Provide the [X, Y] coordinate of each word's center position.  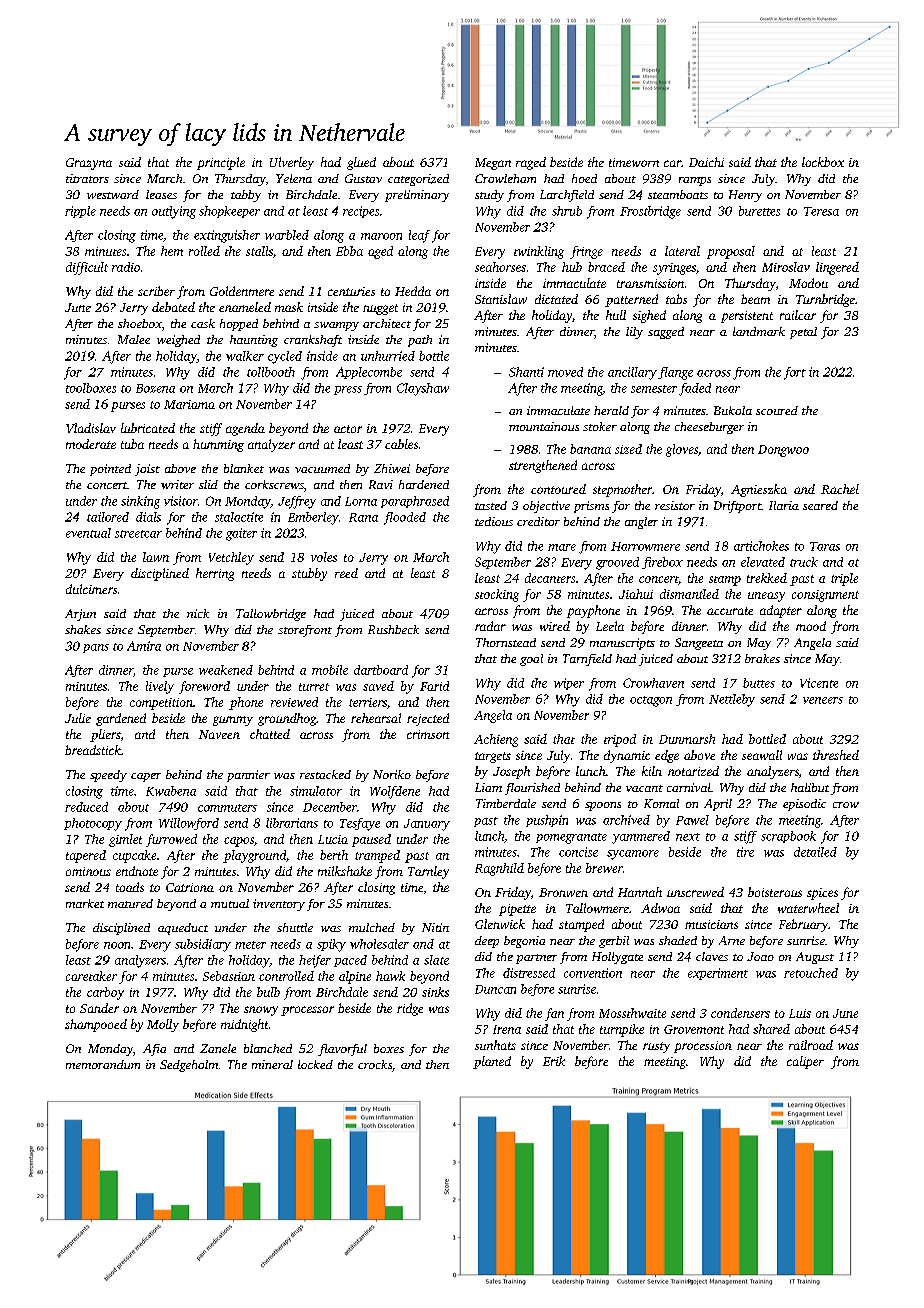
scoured [777, 410]
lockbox [823, 162]
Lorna [361, 501]
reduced [86, 807]
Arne [732, 940]
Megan [493, 164]
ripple [80, 212]
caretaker [91, 976]
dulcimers [91, 589]
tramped [377, 856]
